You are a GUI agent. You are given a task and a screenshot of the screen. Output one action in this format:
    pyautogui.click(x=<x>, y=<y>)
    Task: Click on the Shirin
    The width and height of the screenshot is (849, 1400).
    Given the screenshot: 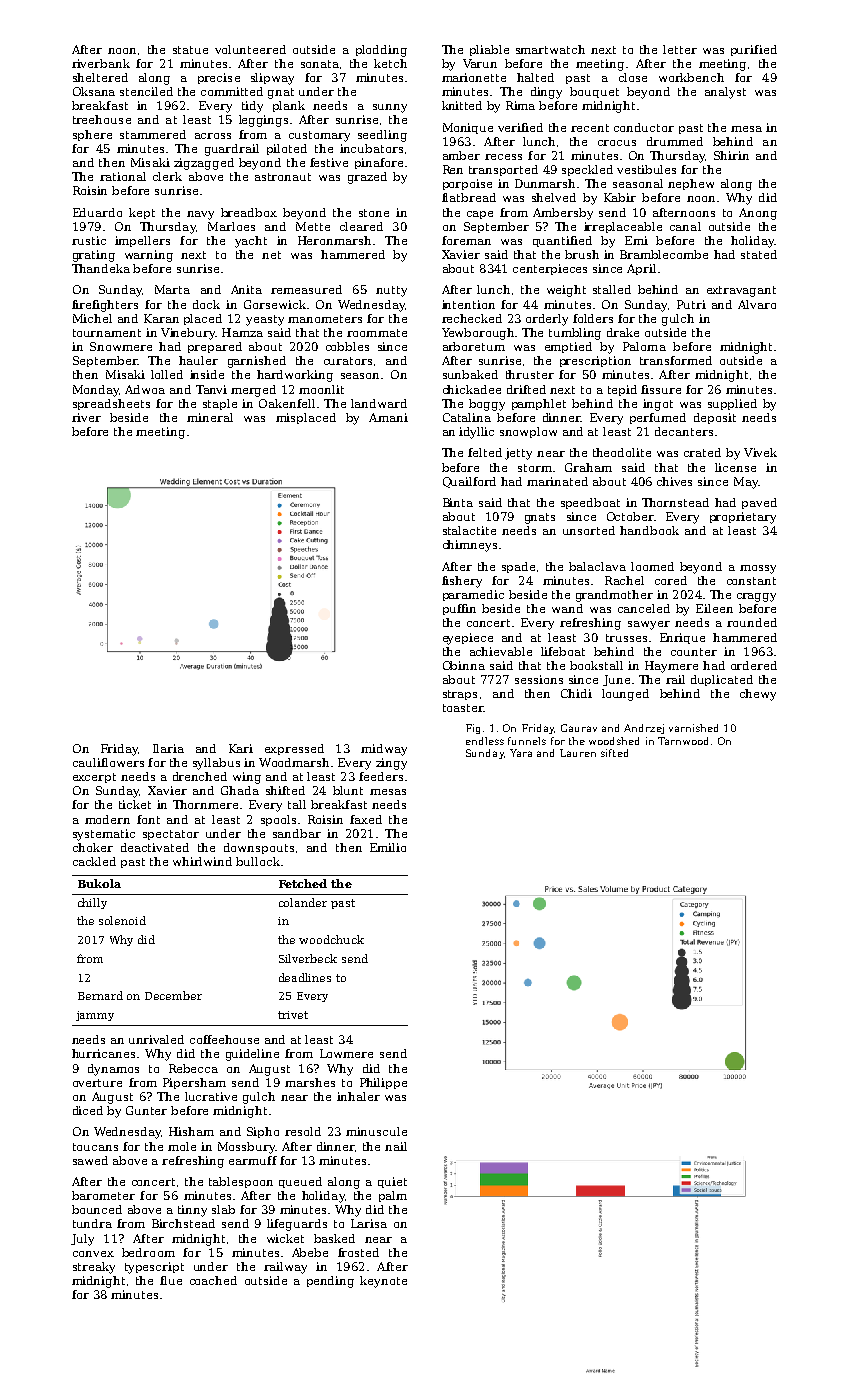 What is the action you would take?
    pyautogui.click(x=731, y=155)
